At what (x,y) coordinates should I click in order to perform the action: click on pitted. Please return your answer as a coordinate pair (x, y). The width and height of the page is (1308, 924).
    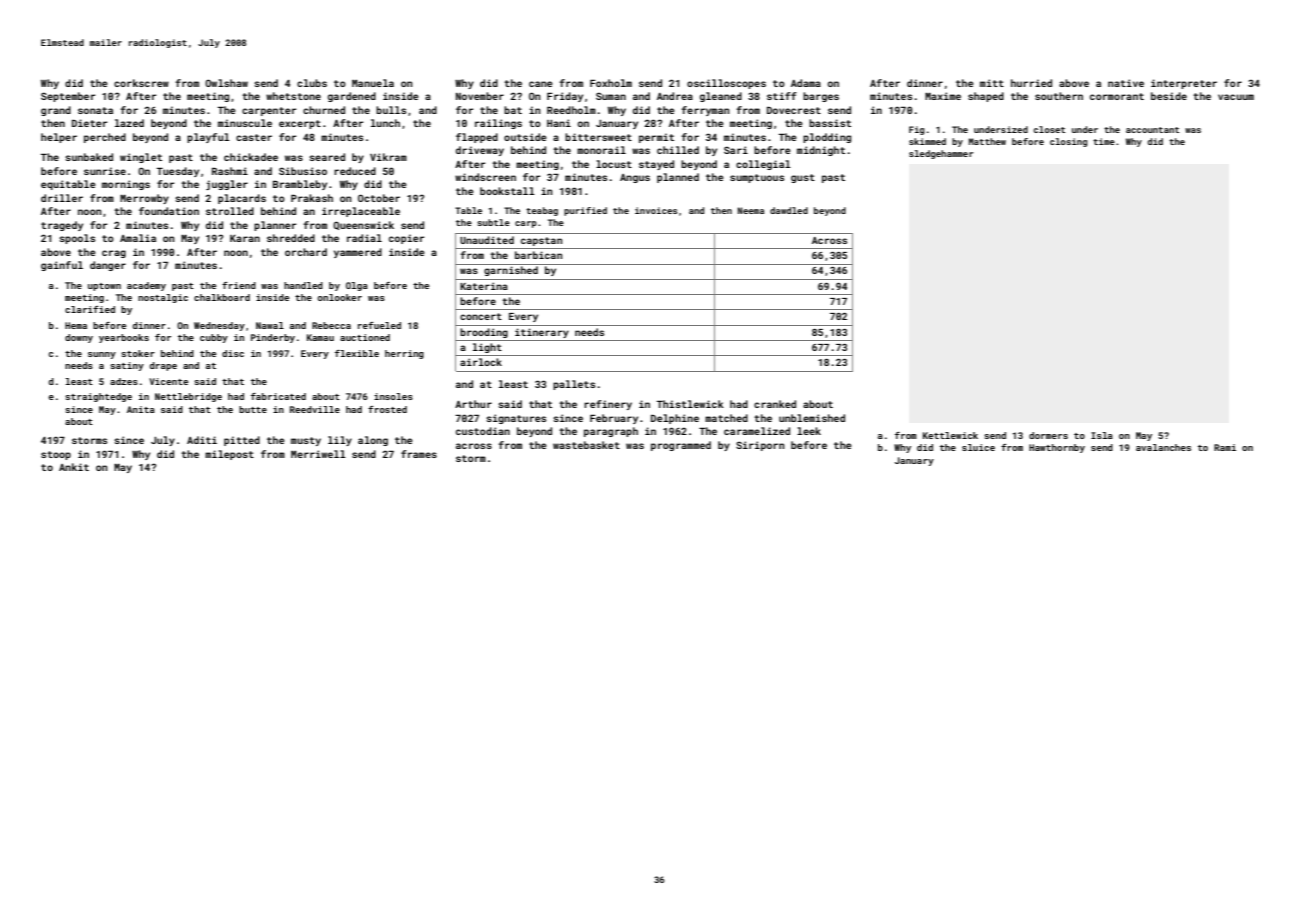
    Looking at the image, I should click on (242, 441).
